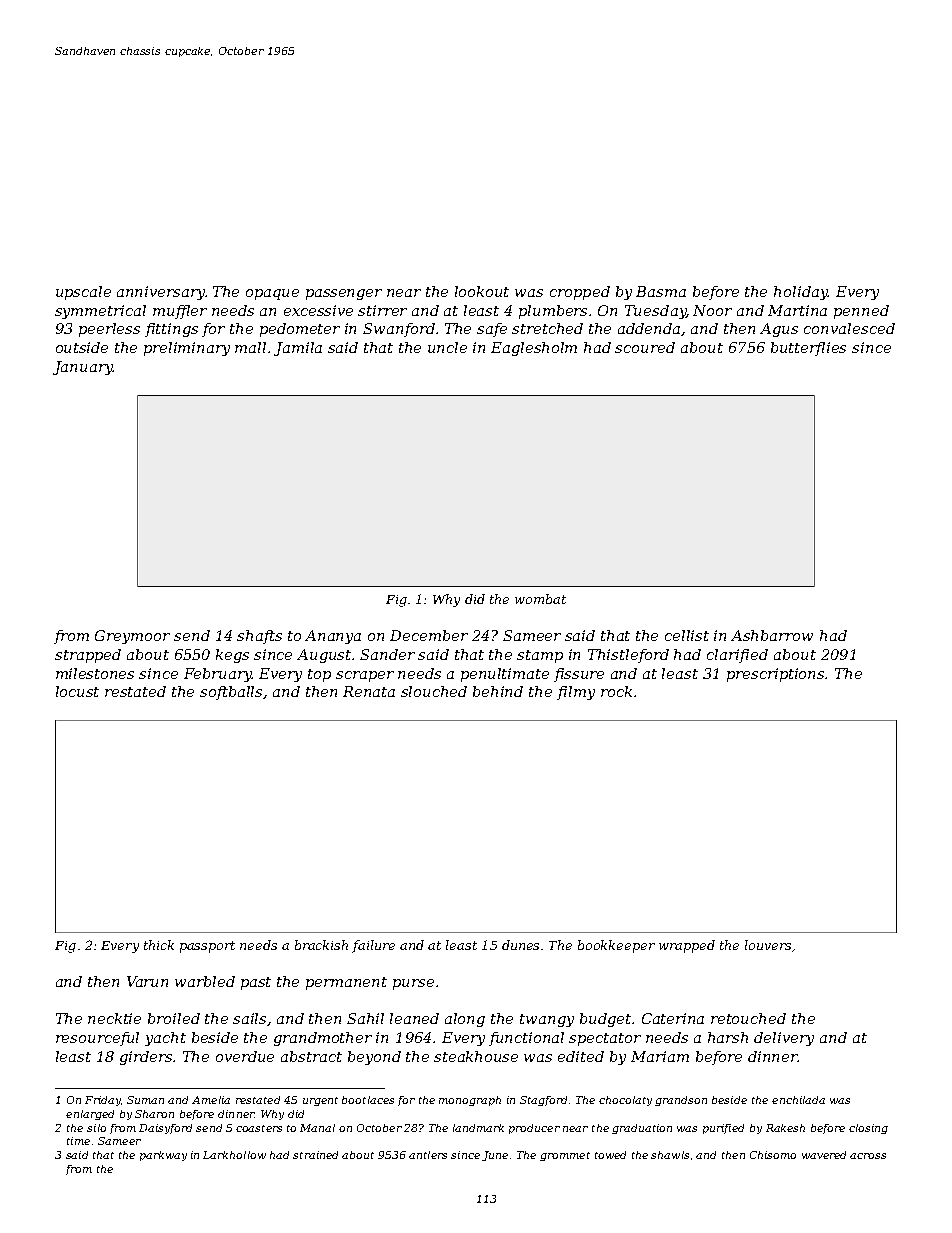  I want to click on filmy, so click(576, 693).
